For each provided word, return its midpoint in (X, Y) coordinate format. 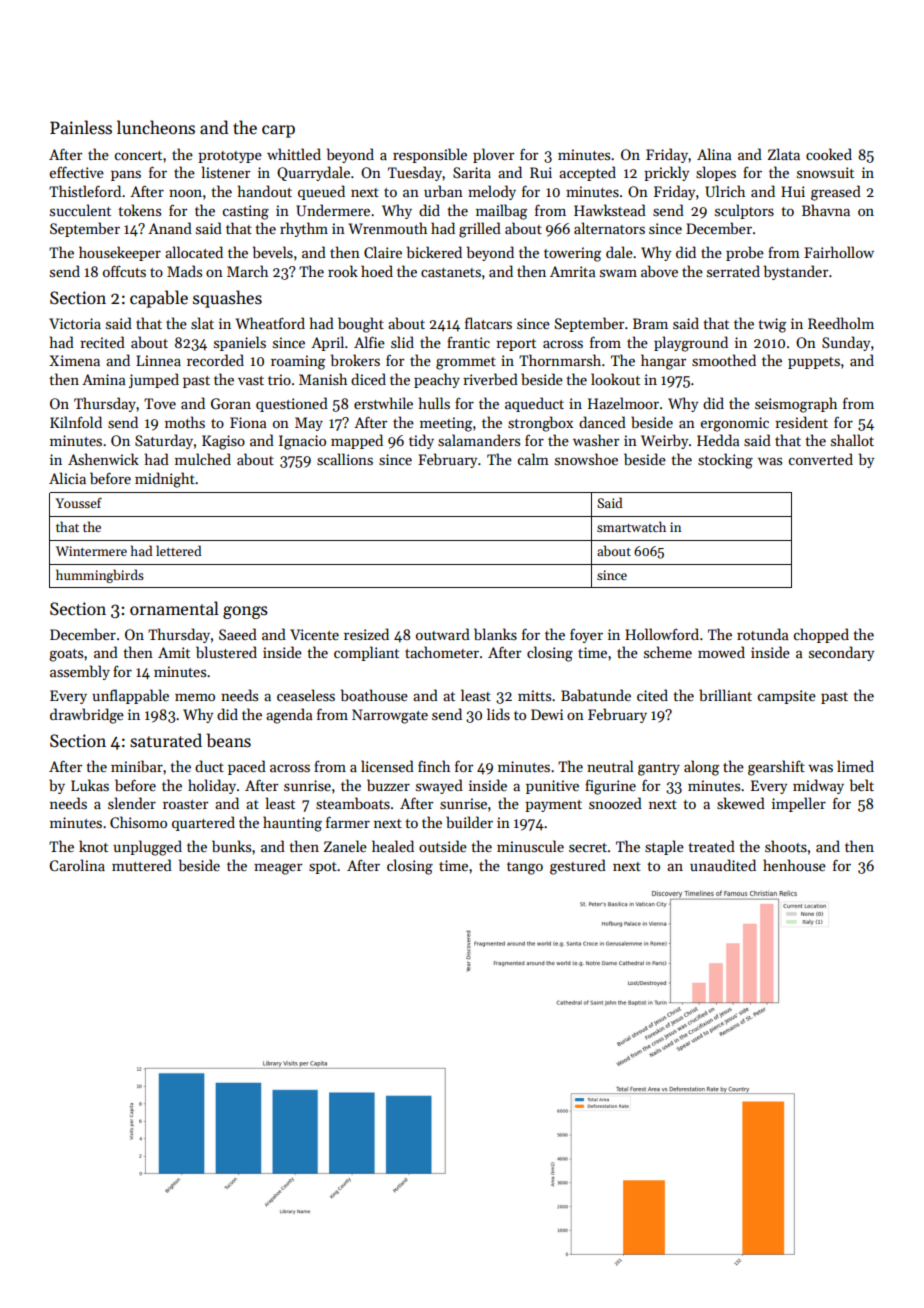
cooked (829, 154)
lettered (179, 550)
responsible (430, 155)
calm (533, 459)
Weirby (664, 441)
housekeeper (120, 253)
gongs (245, 612)
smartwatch (631, 526)
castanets (451, 272)
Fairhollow (839, 252)
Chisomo (138, 822)
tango (525, 868)
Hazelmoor (623, 403)
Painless (81, 127)
